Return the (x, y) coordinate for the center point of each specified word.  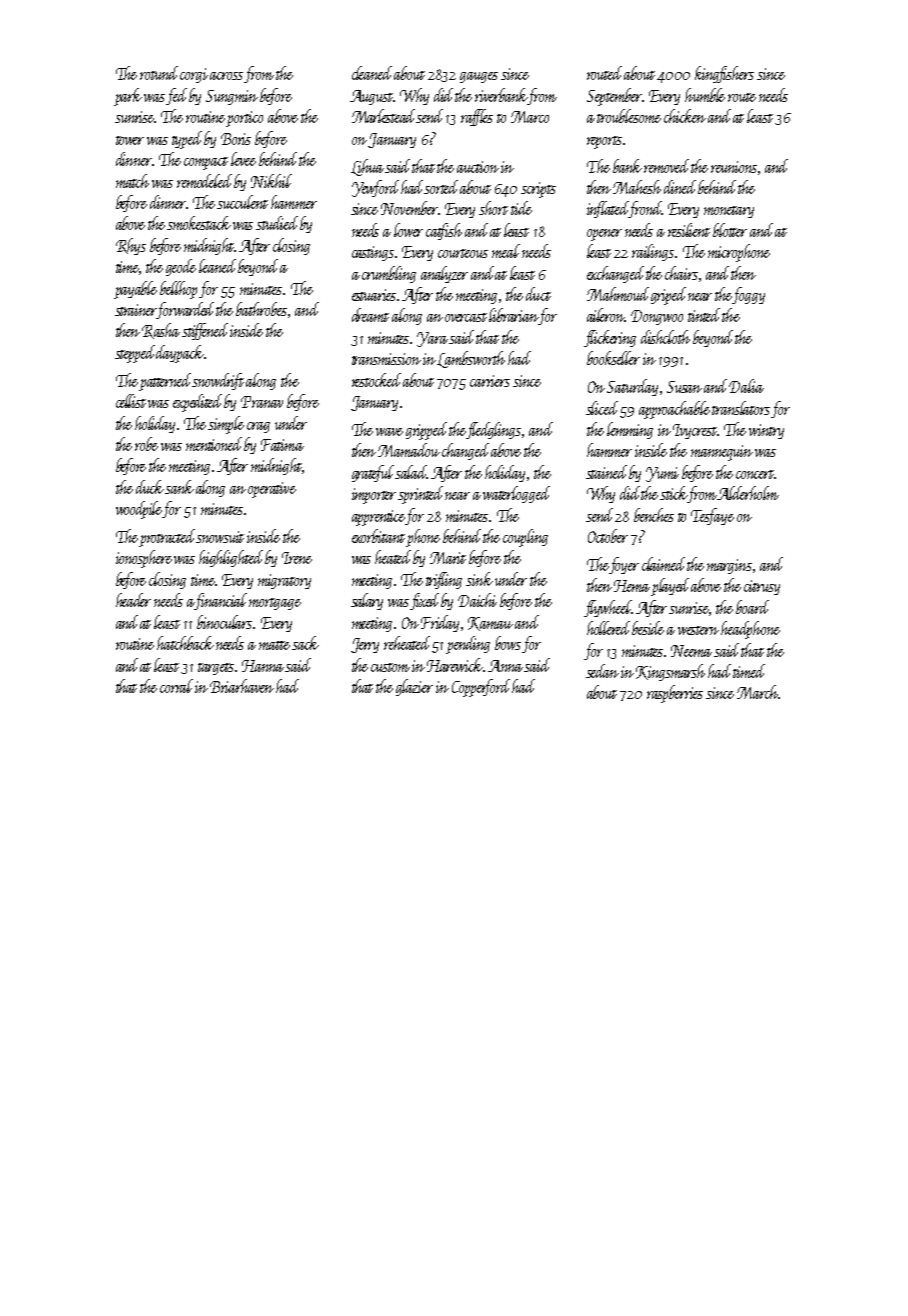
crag (258, 427)
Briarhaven (242, 686)
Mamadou (409, 450)
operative (272, 490)
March (757, 692)
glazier (414, 687)
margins (729, 566)
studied (277, 223)
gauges (479, 77)
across (226, 76)
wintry (766, 431)
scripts (538, 190)
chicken (685, 116)
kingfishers (724, 74)
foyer (624, 565)
